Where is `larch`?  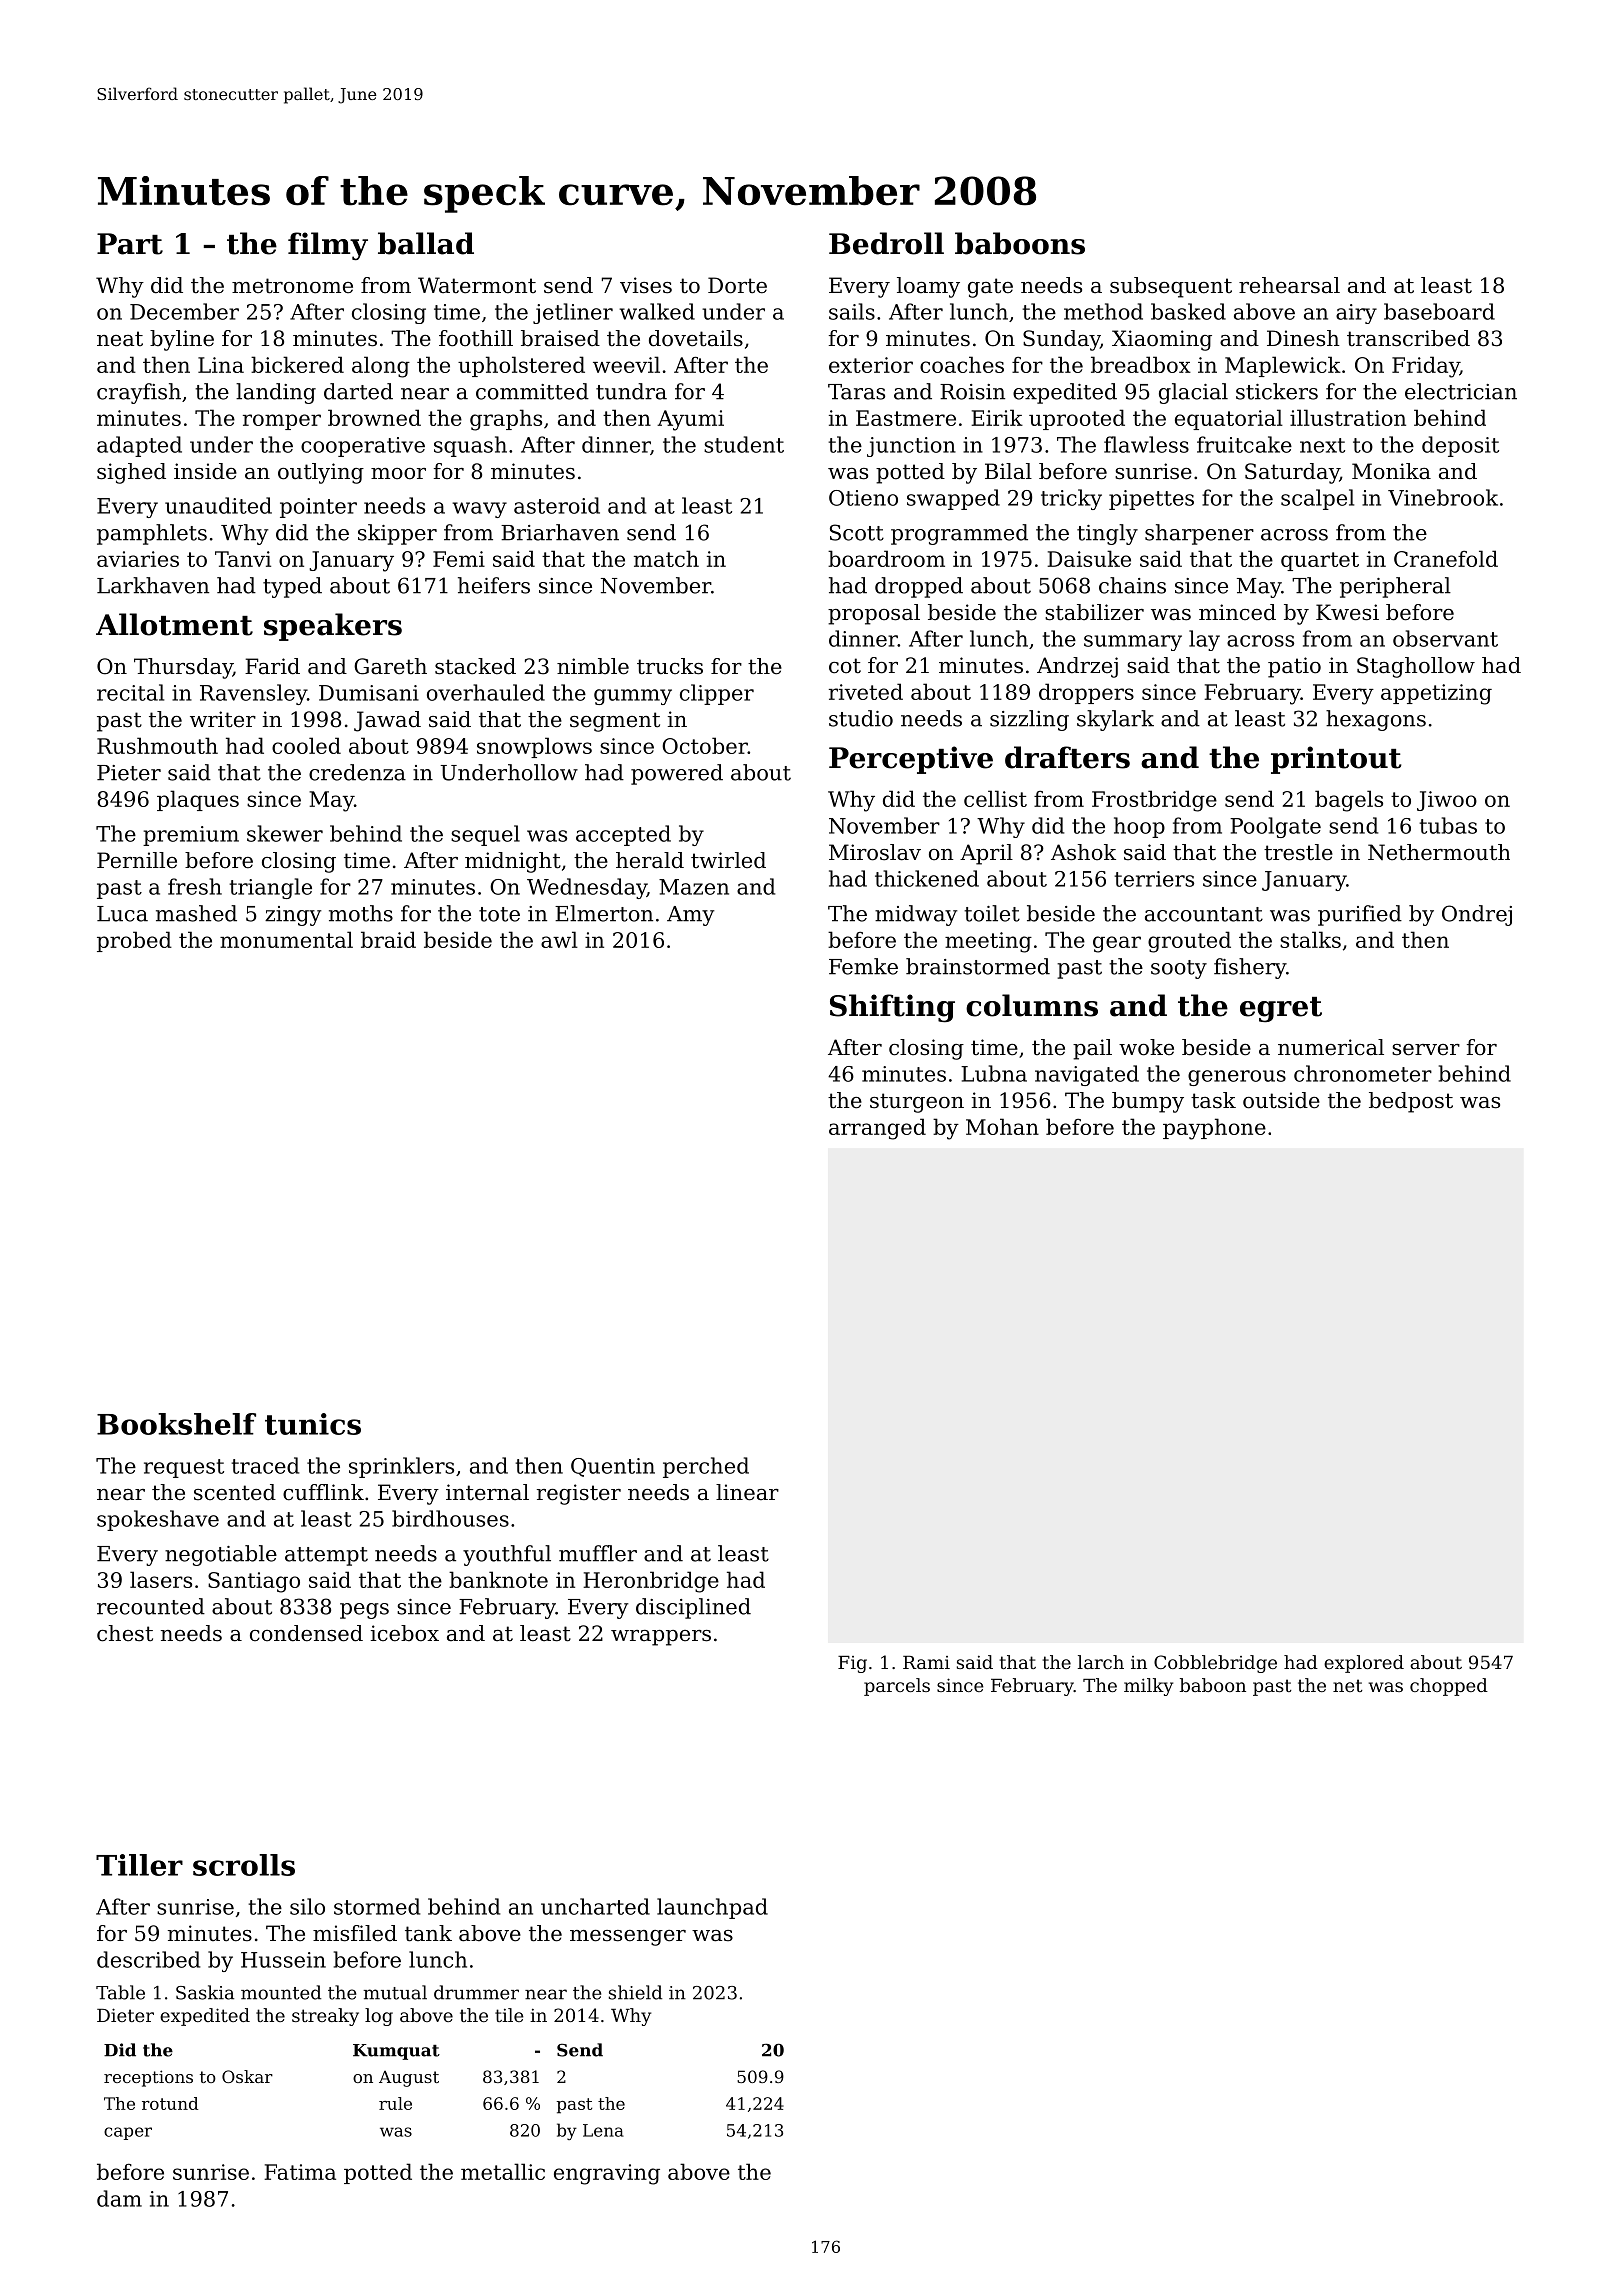
larch is located at coordinates (1101, 1662).
